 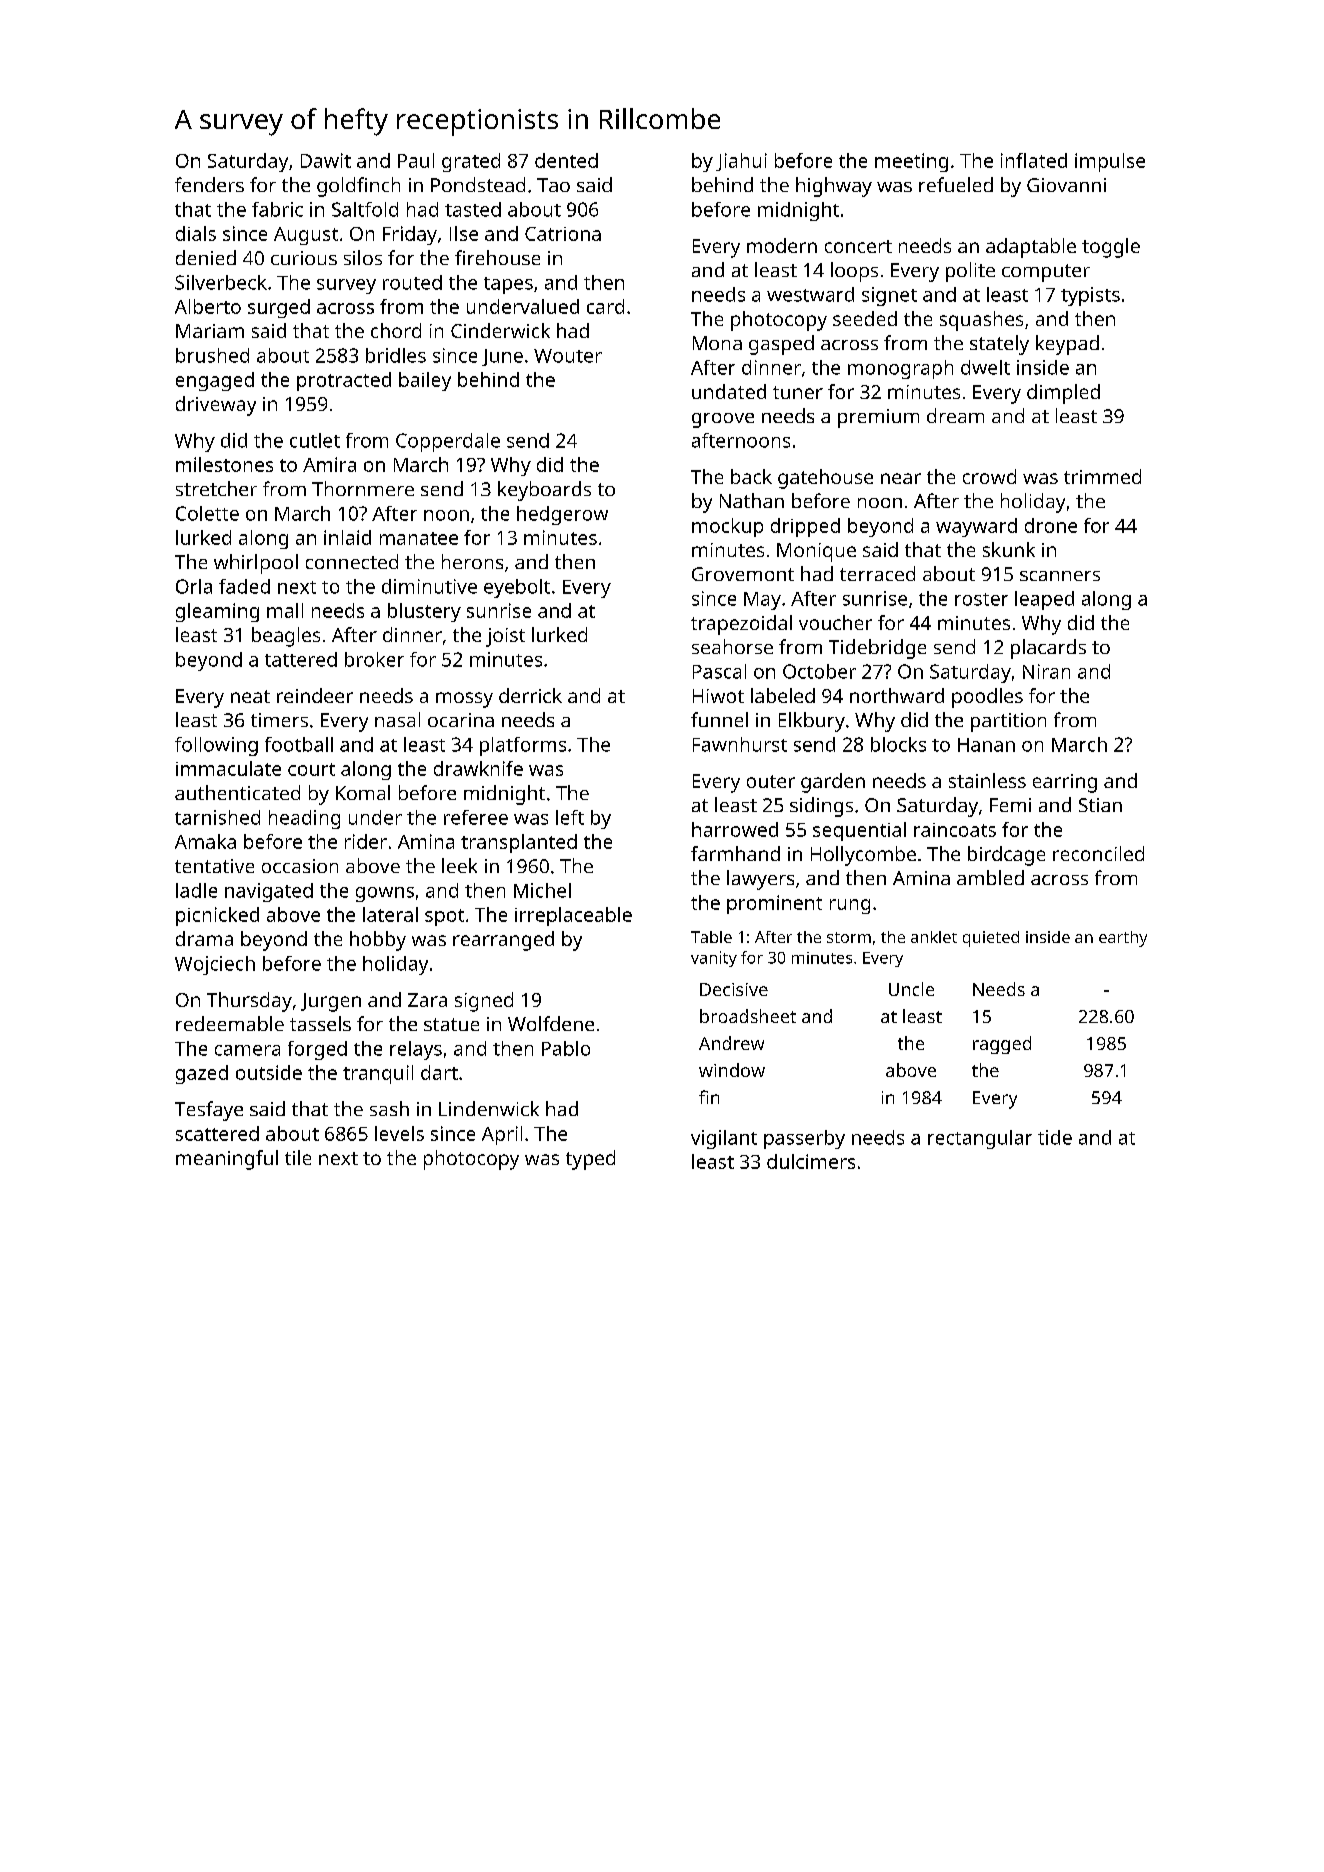 What do you see at coordinates (212, 355) in the screenshot?
I see `brushed` at bounding box center [212, 355].
